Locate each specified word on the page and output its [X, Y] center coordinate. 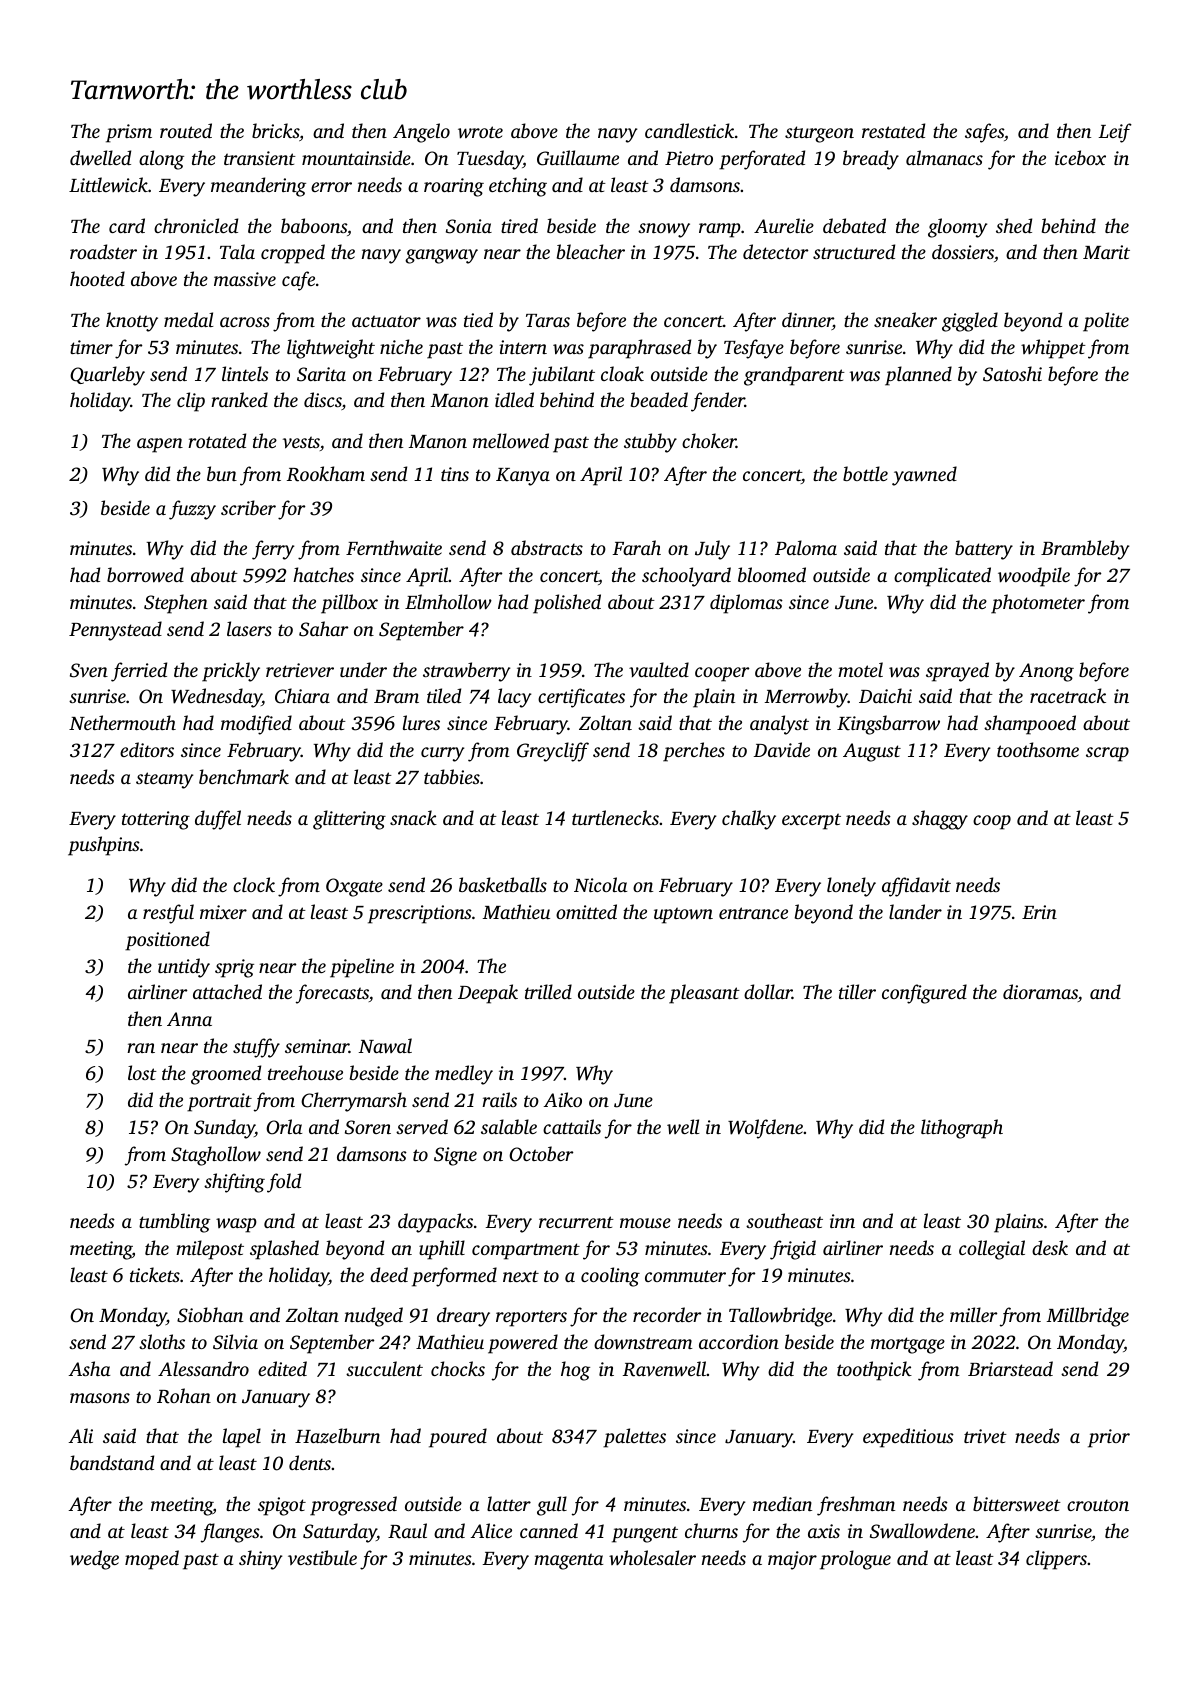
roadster [103, 251]
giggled [970, 322]
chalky [749, 820]
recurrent [576, 1222]
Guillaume [578, 158]
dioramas [1040, 991]
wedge [94, 1560]
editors [147, 749]
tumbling [174, 1223]
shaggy [940, 820]
